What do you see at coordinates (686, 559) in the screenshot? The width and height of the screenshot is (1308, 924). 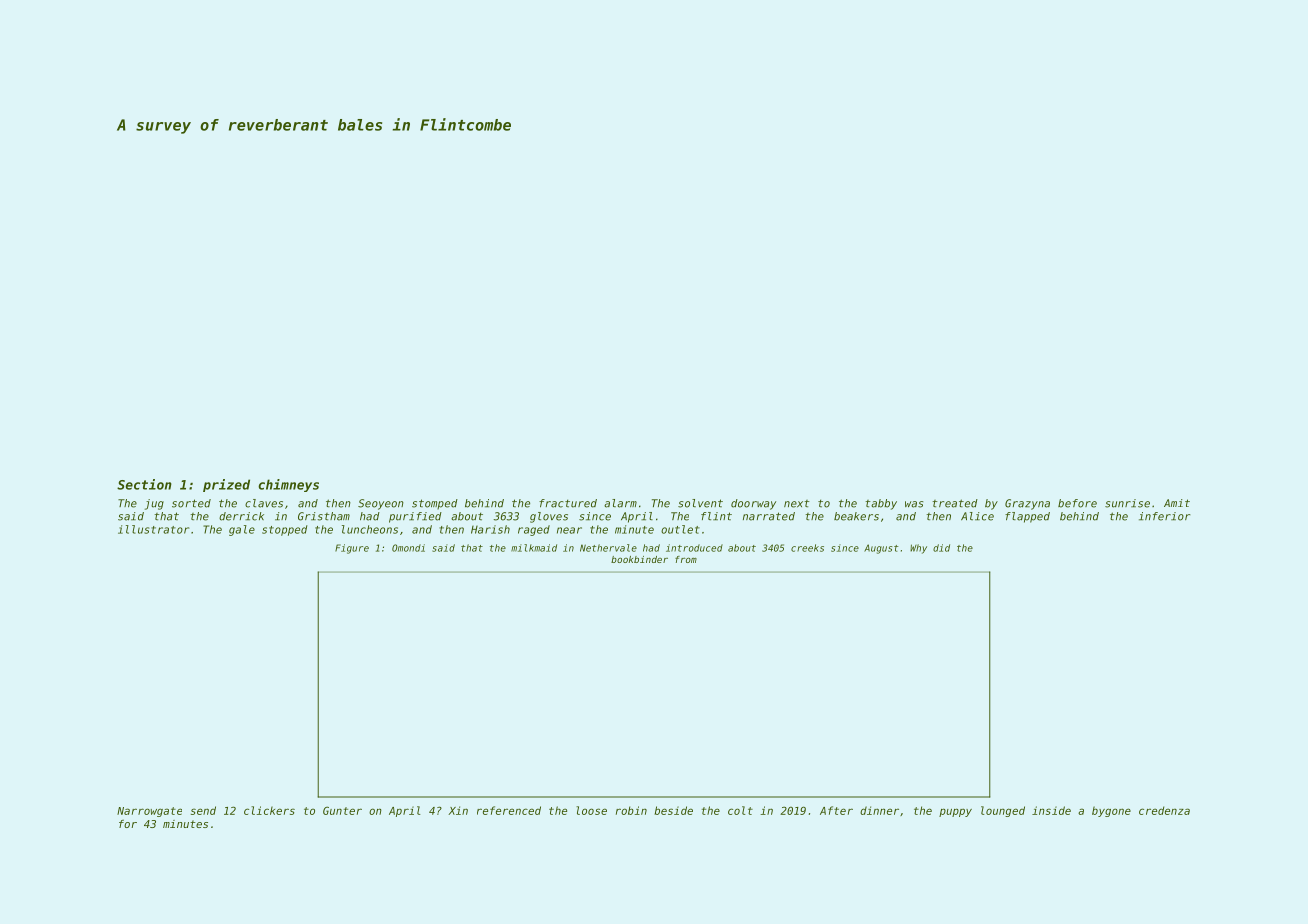 I see `from` at bounding box center [686, 559].
